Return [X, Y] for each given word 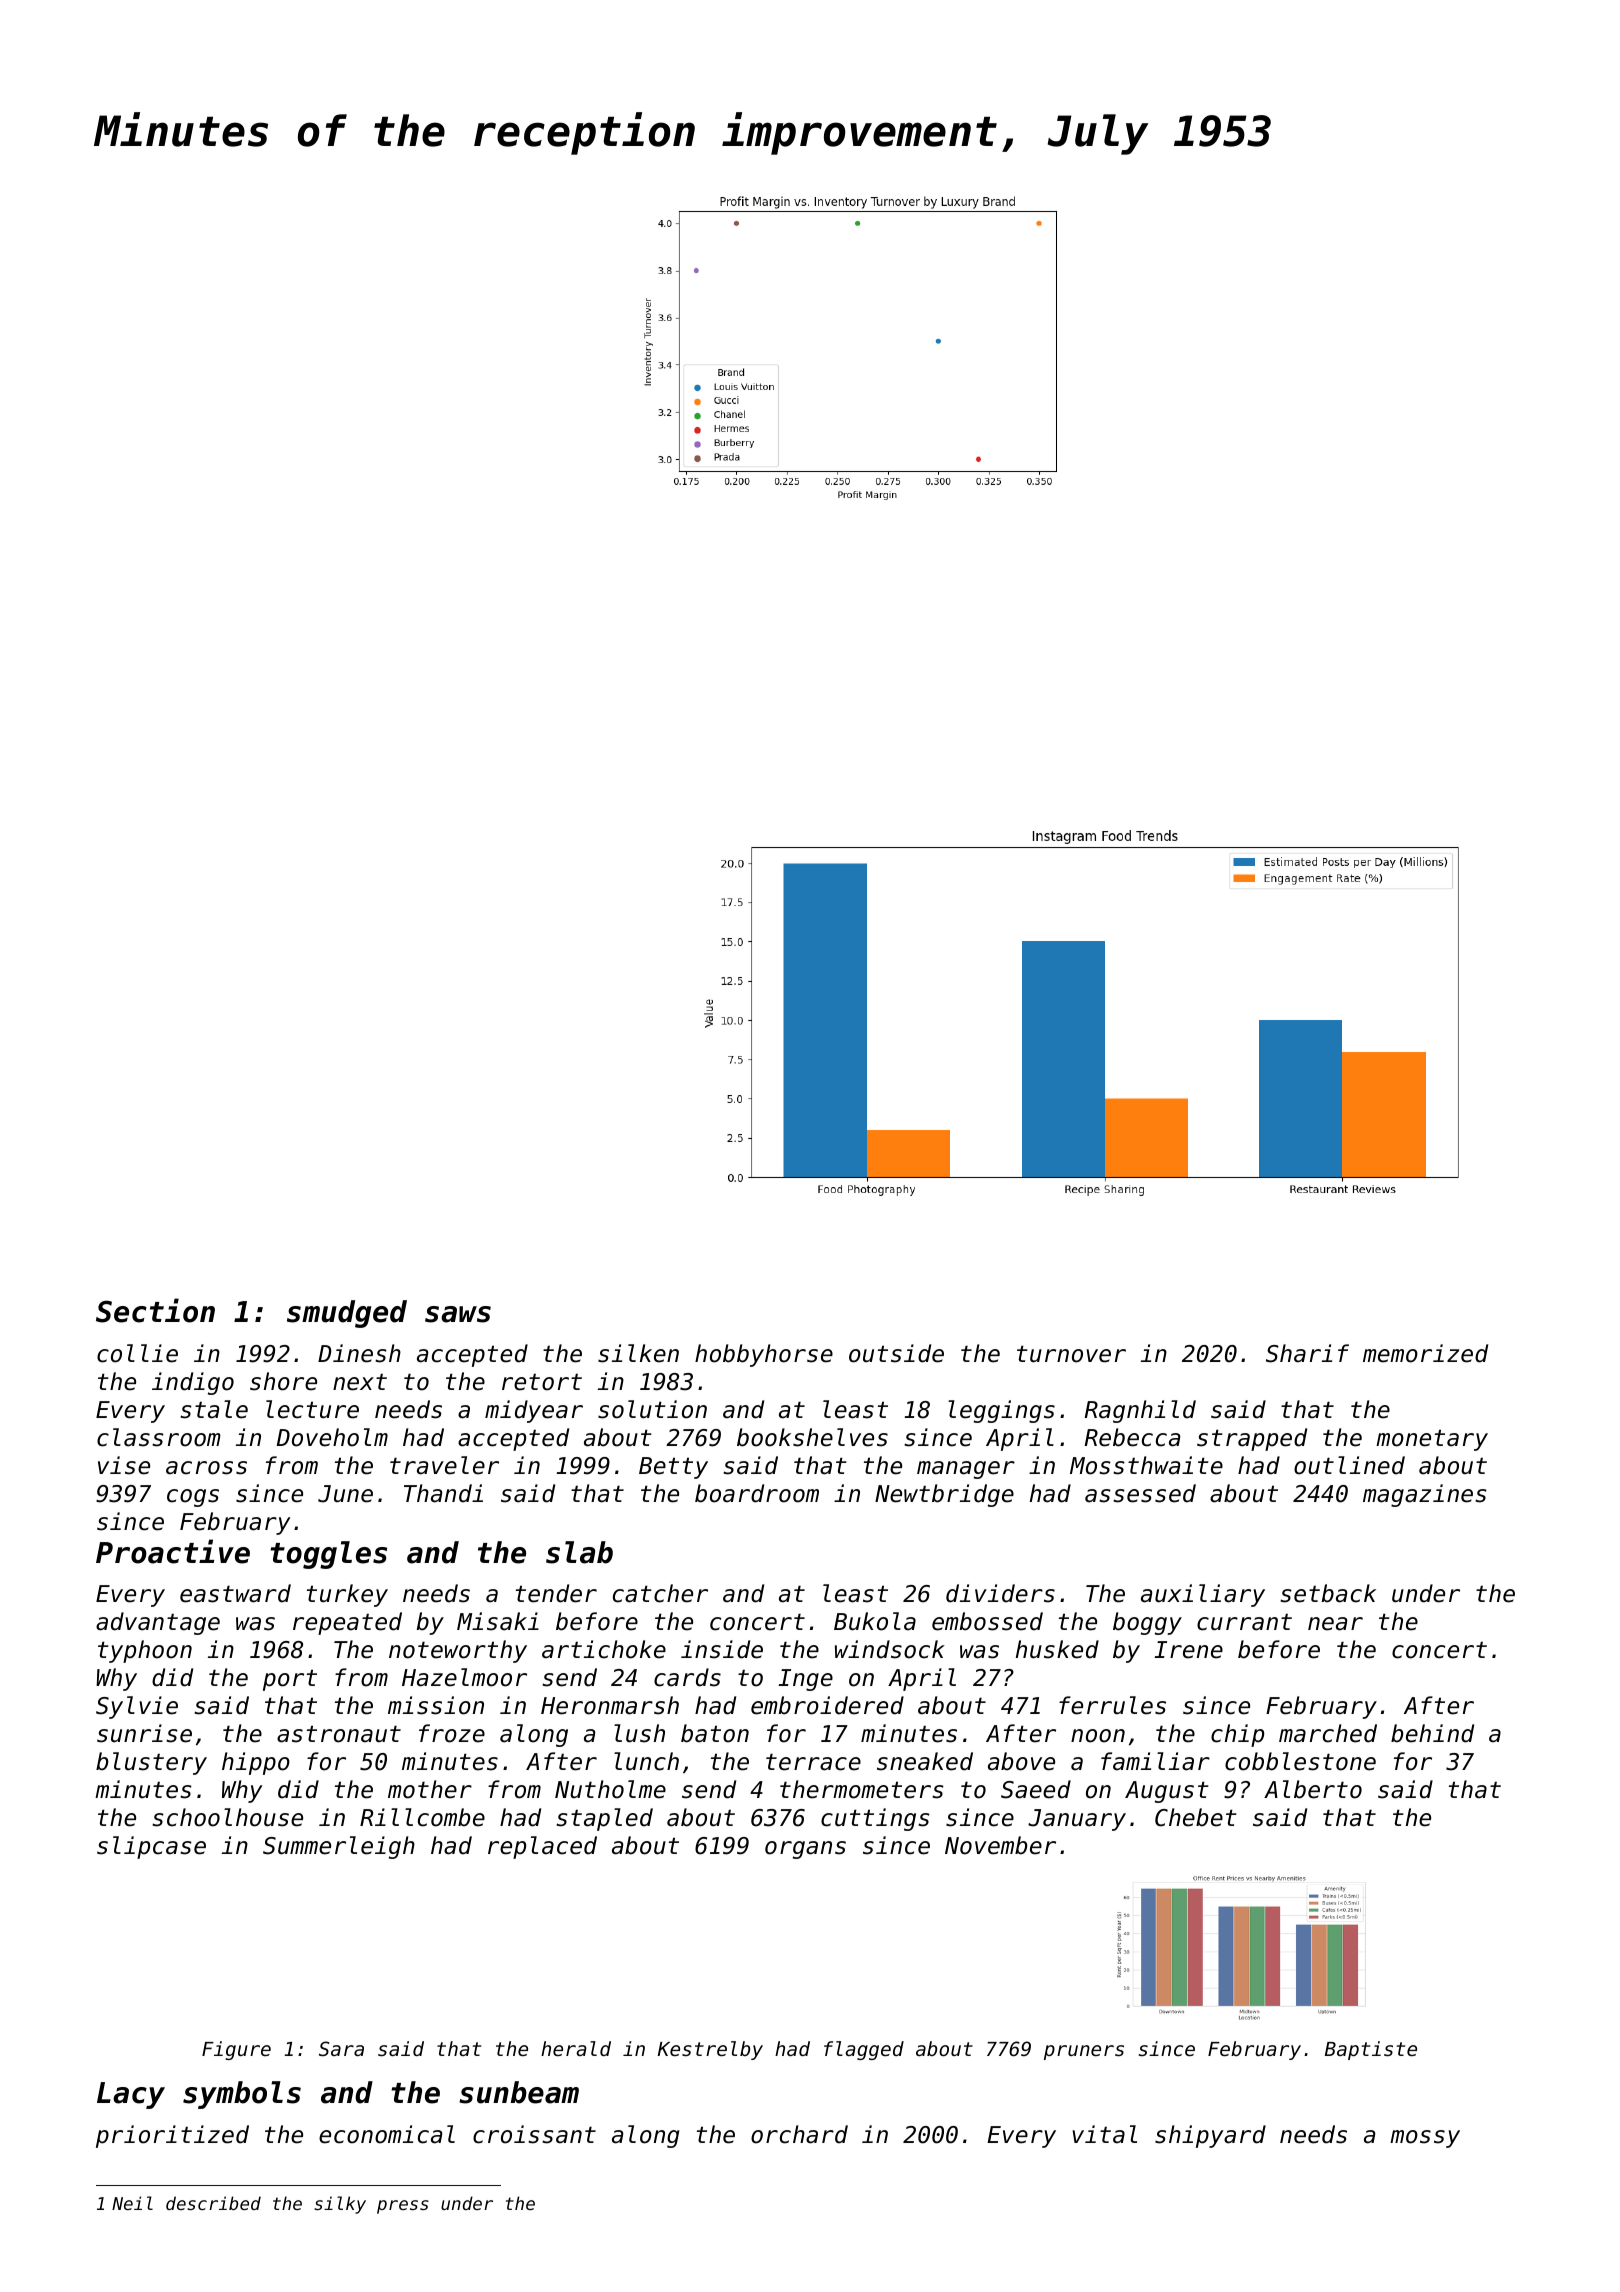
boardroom [757, 1493]
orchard [799, 2134]
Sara [341, 2048]
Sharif [1307, 1353]
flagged [864, 2050]
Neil [132, 2203]
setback [1328, 1593]
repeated [347, 1623]
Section [155, 1310]
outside [896, 1353]
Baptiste [1371, 2050]
